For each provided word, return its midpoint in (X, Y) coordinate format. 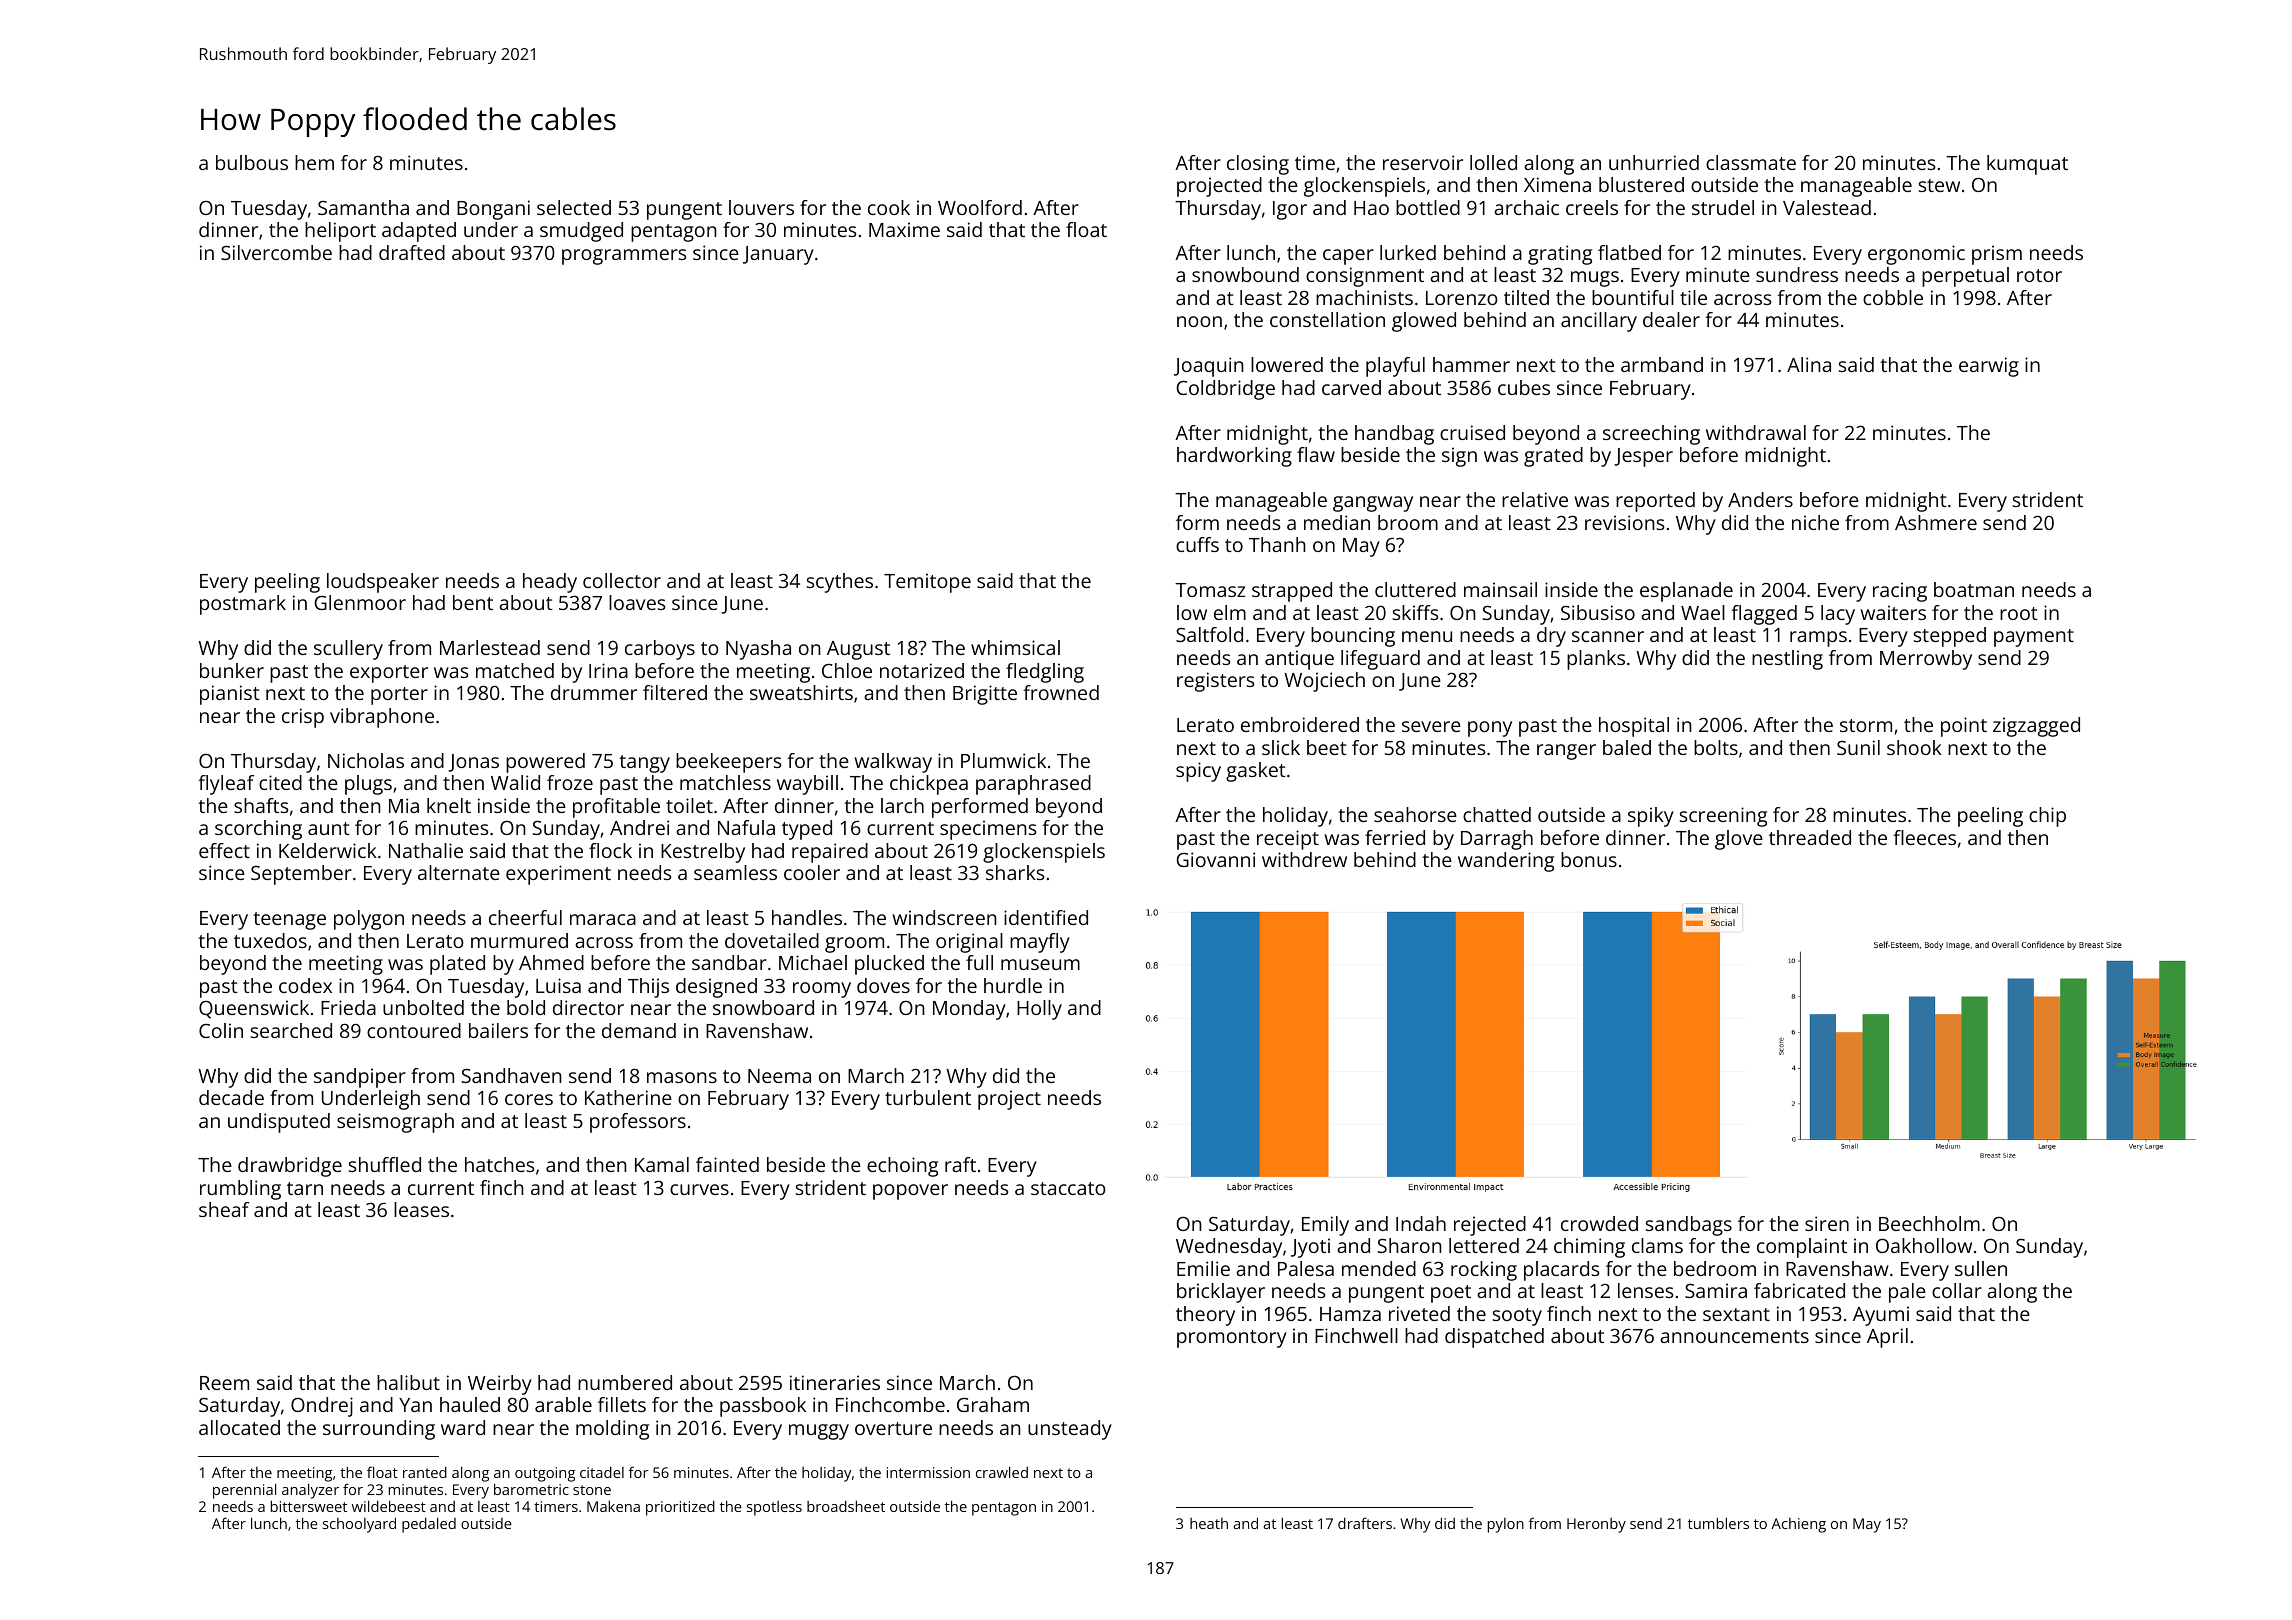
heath (1209, 1523)
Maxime (904, 229)
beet (1327, 747)
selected (574, 207)
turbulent (928, 1097)
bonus (1589, 859)
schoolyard (359, 1525)
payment (2034, 638)
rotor (2039, 275)
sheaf (224, 1209)
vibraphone (382, 718)
